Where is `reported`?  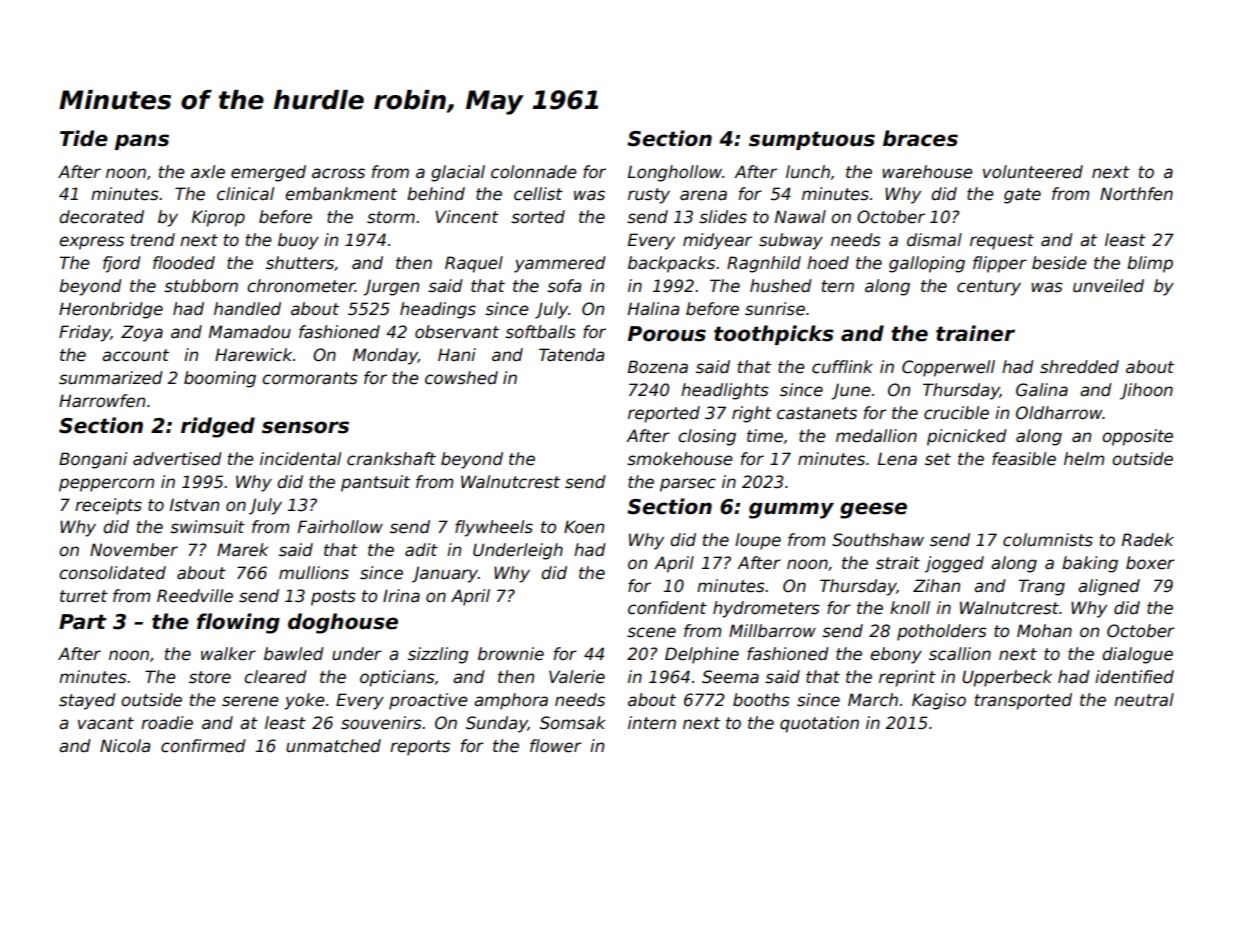
reported is located at coordinates (664, 414).
